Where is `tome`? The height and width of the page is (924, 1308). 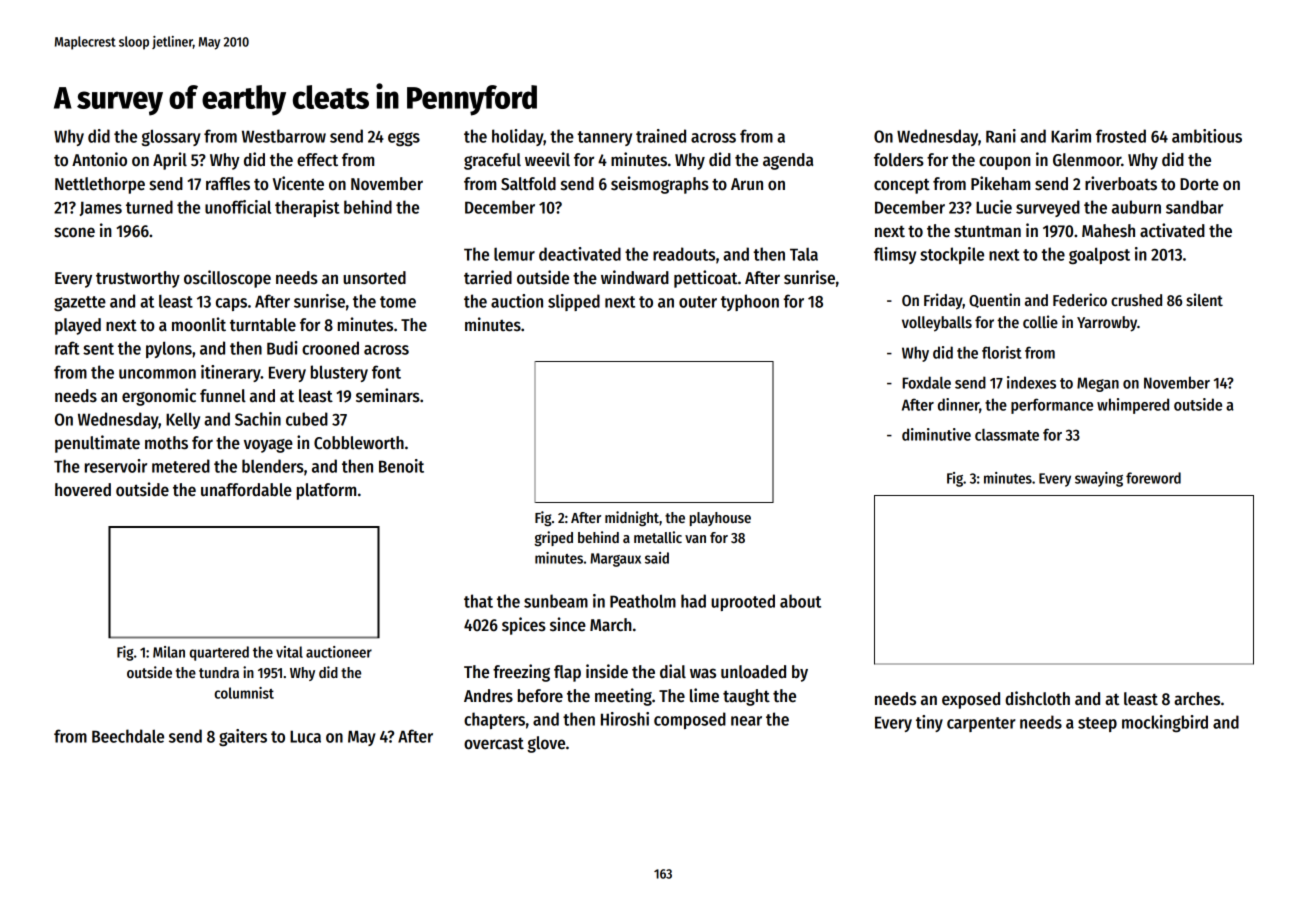 tome is located at coordinates (398, 302).
